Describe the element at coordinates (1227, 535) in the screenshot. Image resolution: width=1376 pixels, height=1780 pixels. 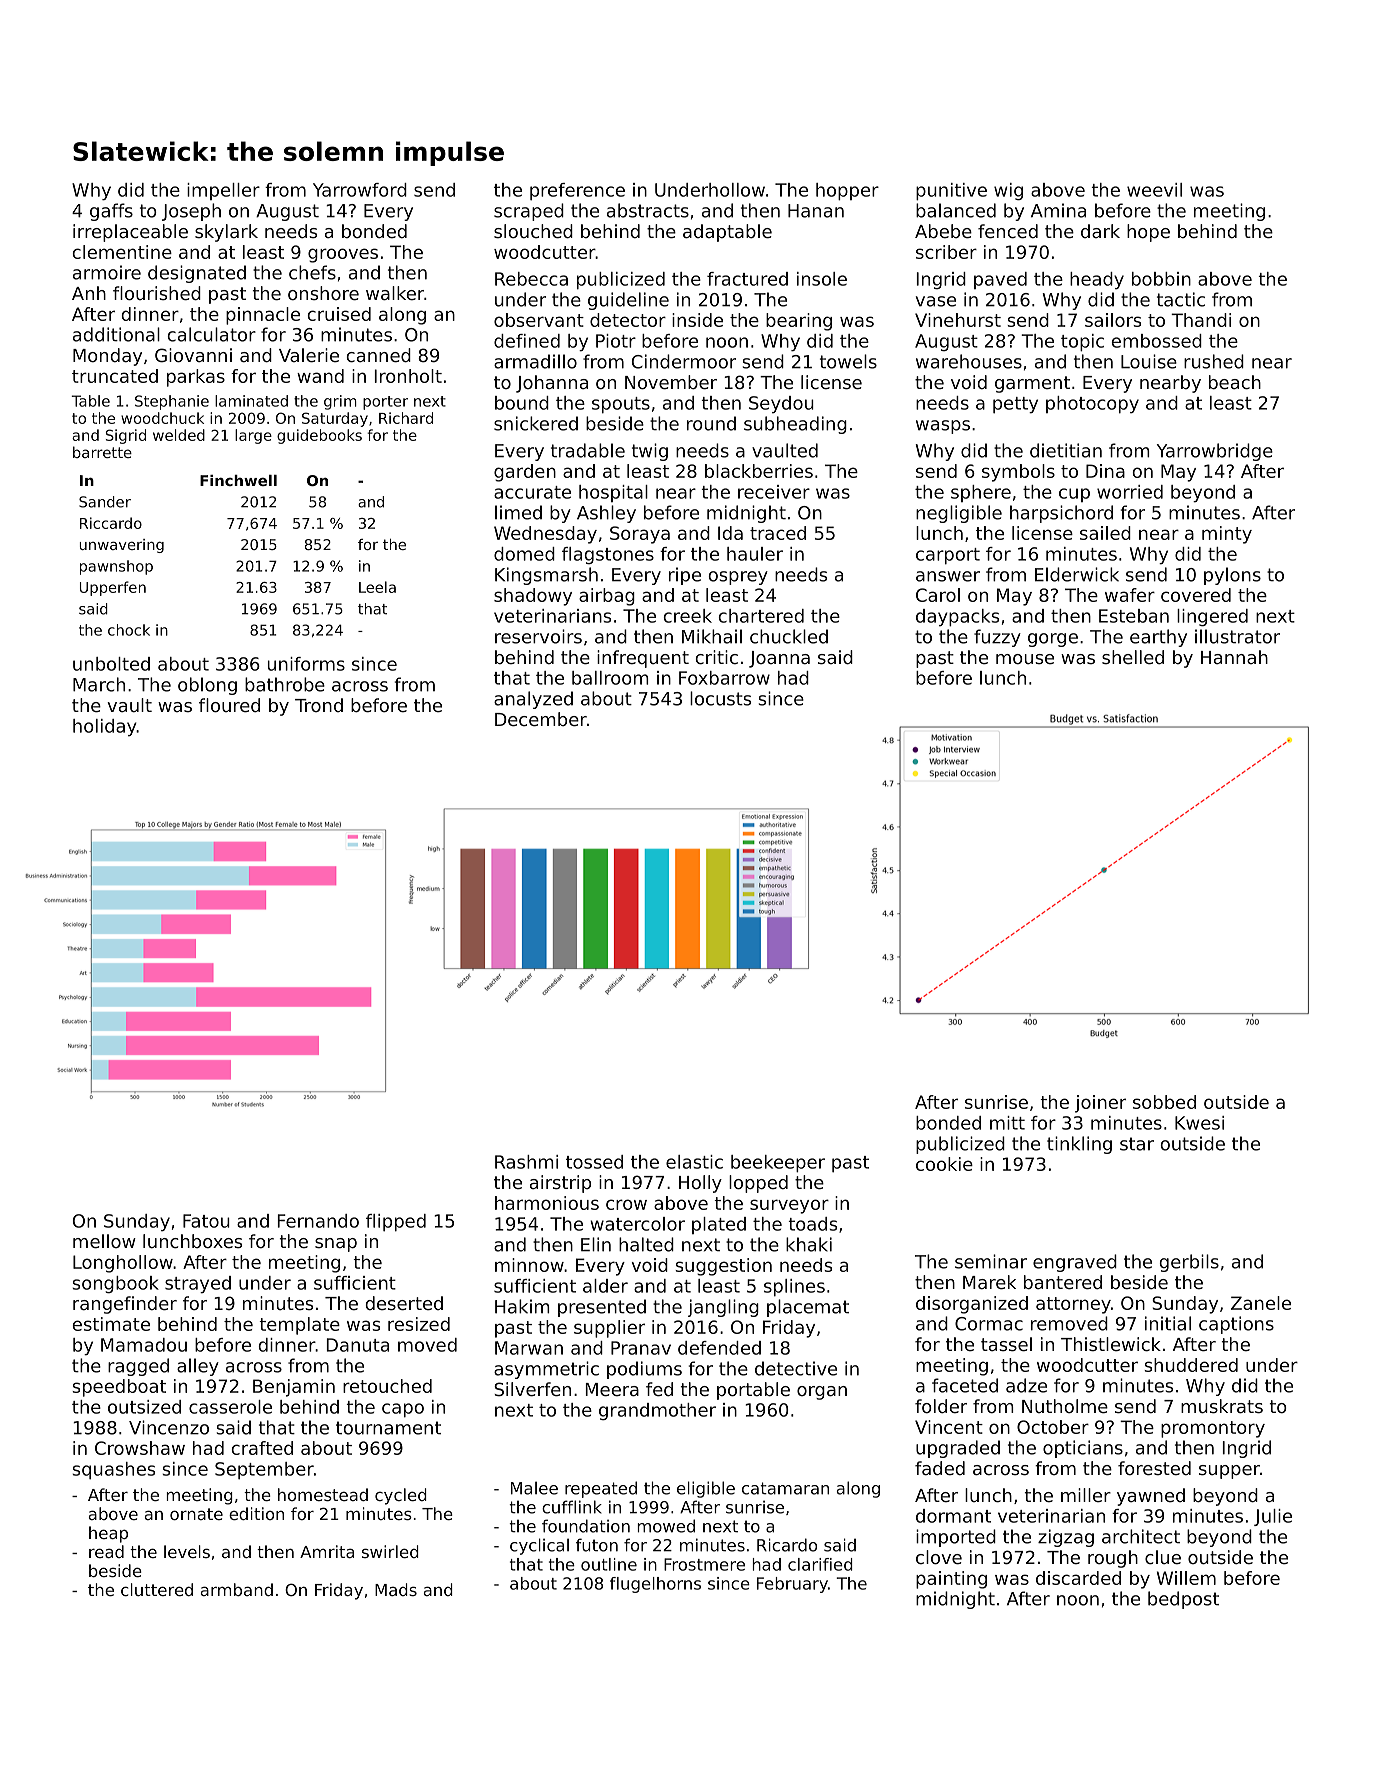
I see `minty` at that location.
